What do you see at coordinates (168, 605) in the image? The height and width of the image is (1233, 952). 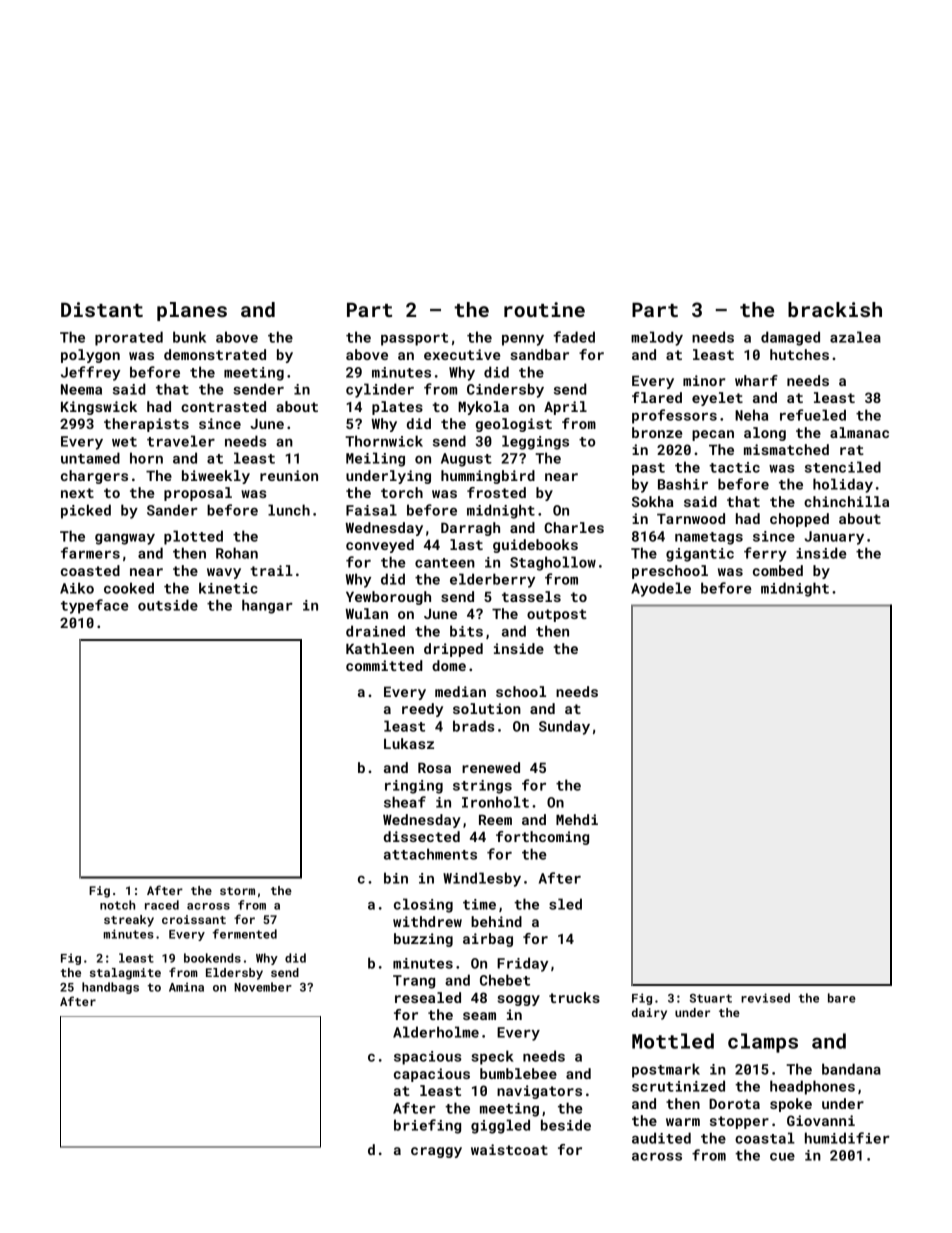 I see `outside` at bounding box center [168, 605].
